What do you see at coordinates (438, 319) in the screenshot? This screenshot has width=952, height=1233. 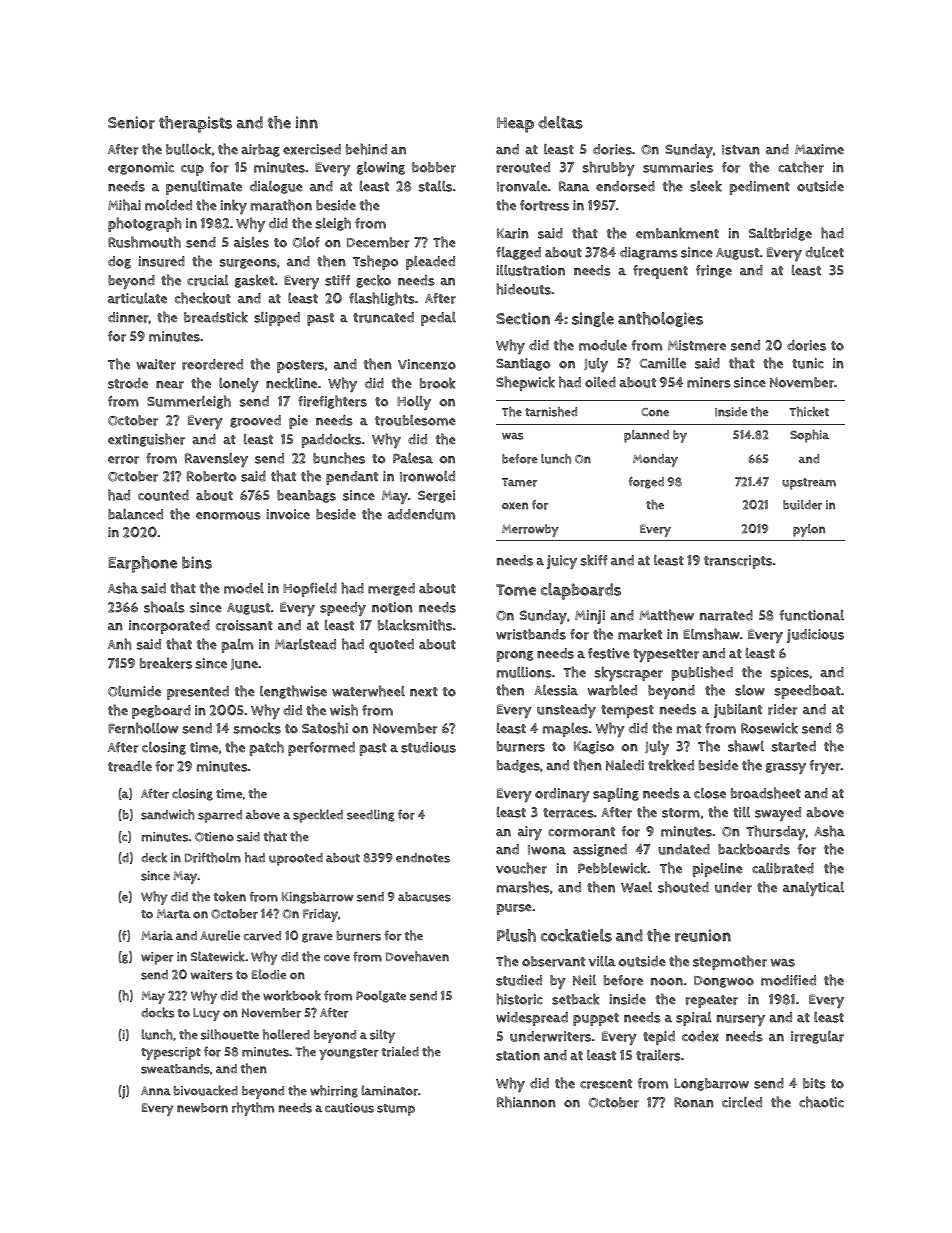 I see `pedal` at bounding box center [438, 319].
